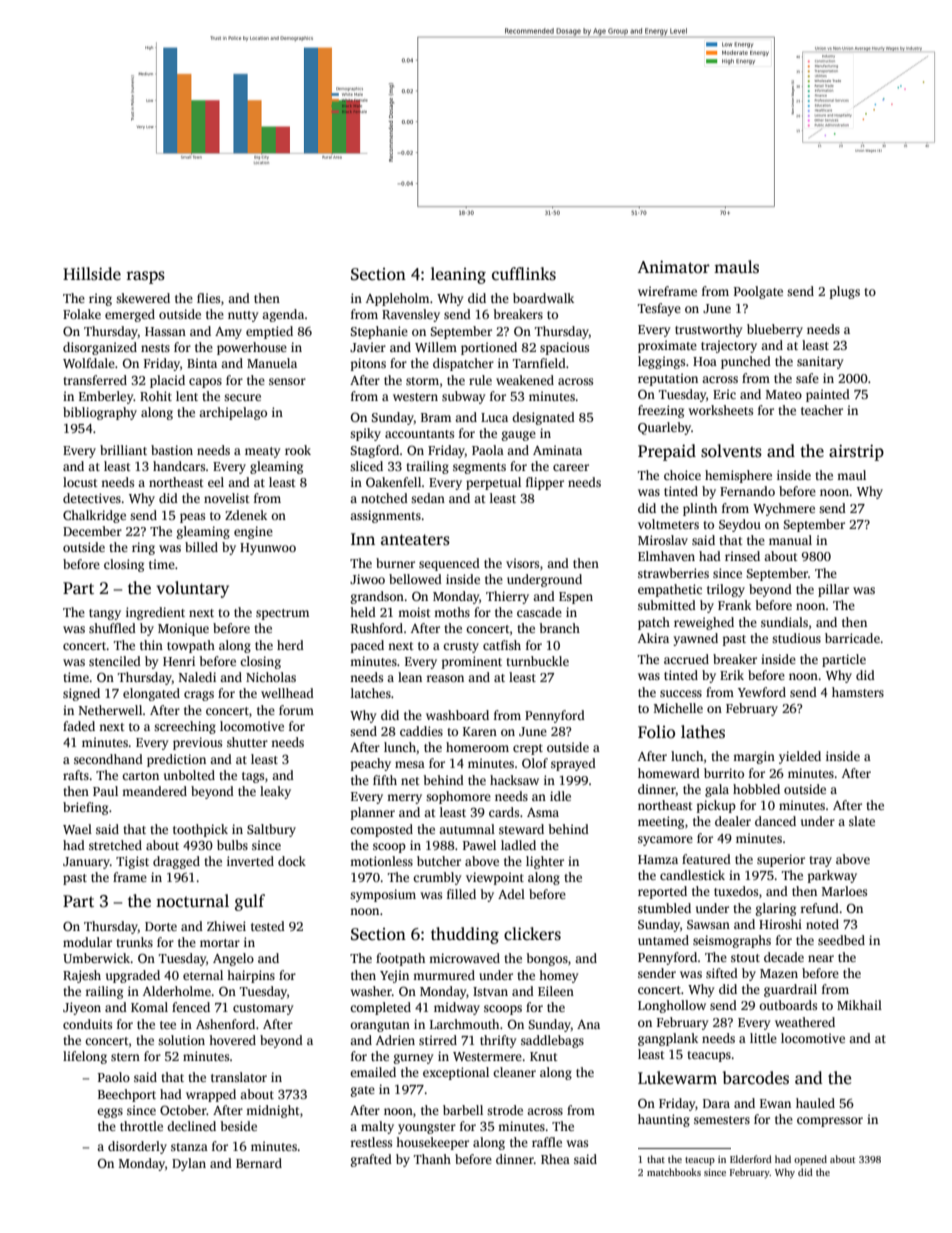 This screenshot has width=952, height=1233. I want to click on bibliography, so click(100, 413).
